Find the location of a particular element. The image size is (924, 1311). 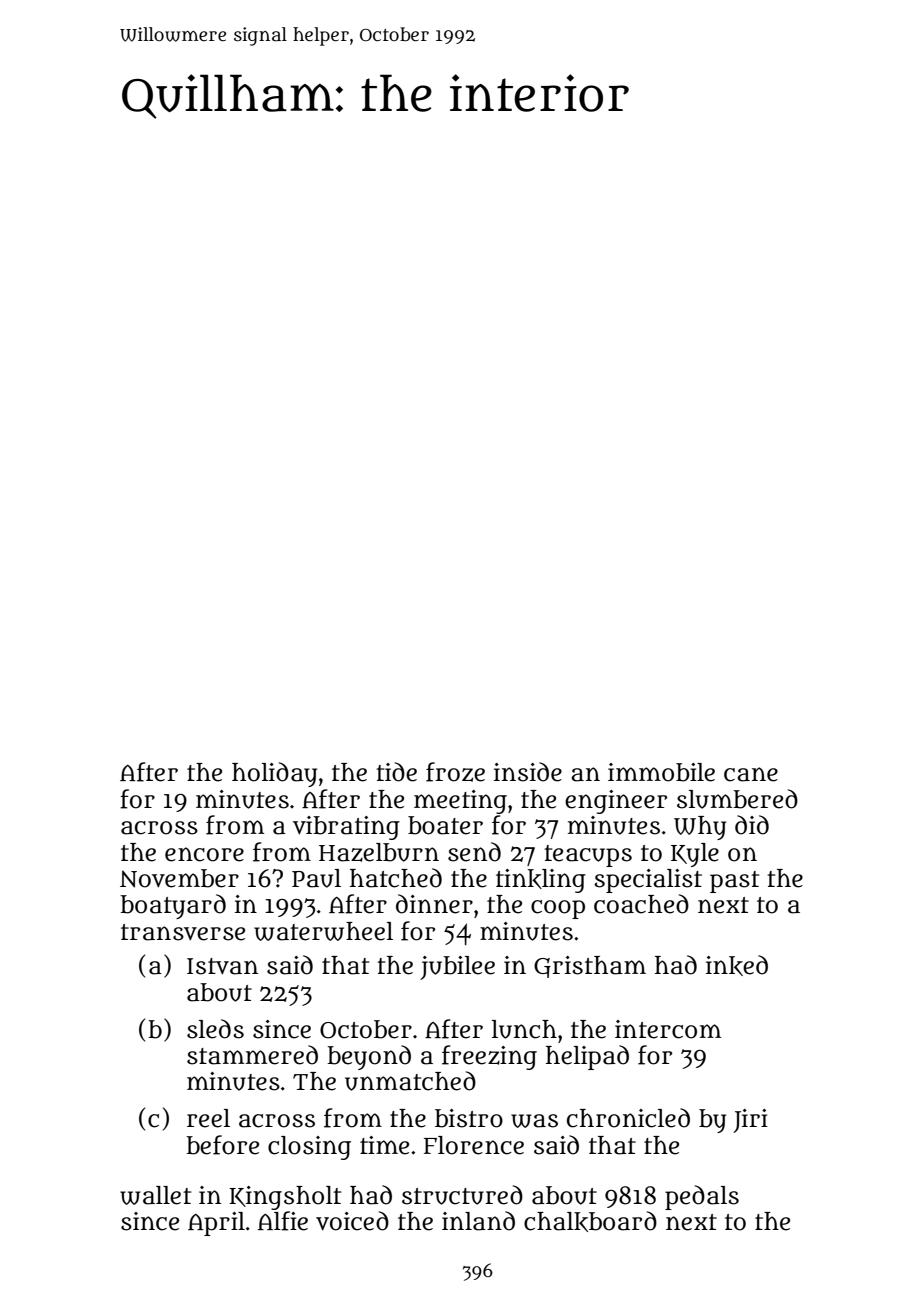

Paul is located at coordinates (316, 878).
